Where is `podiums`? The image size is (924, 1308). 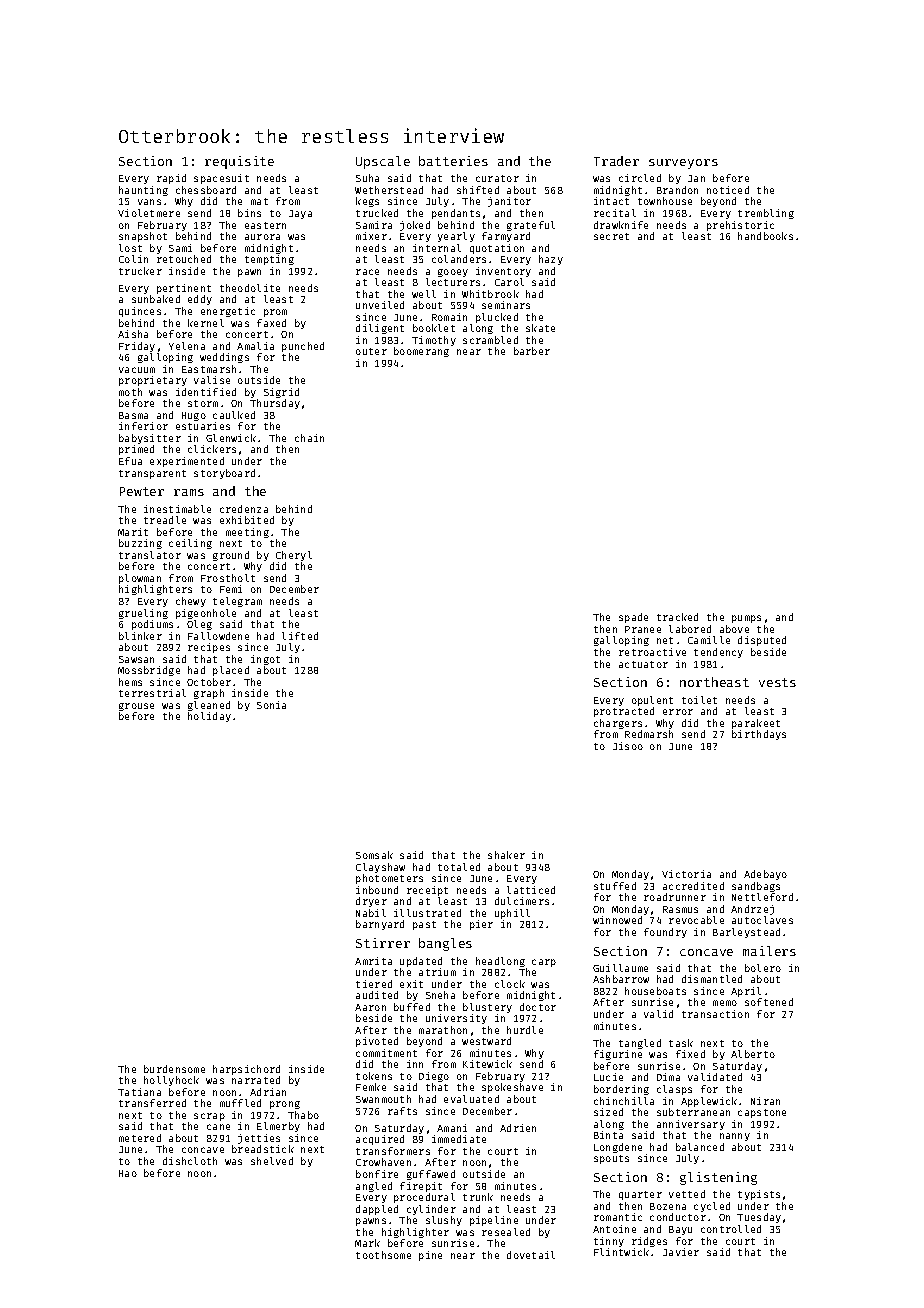 podiums is located at coordinates (152, 625).
